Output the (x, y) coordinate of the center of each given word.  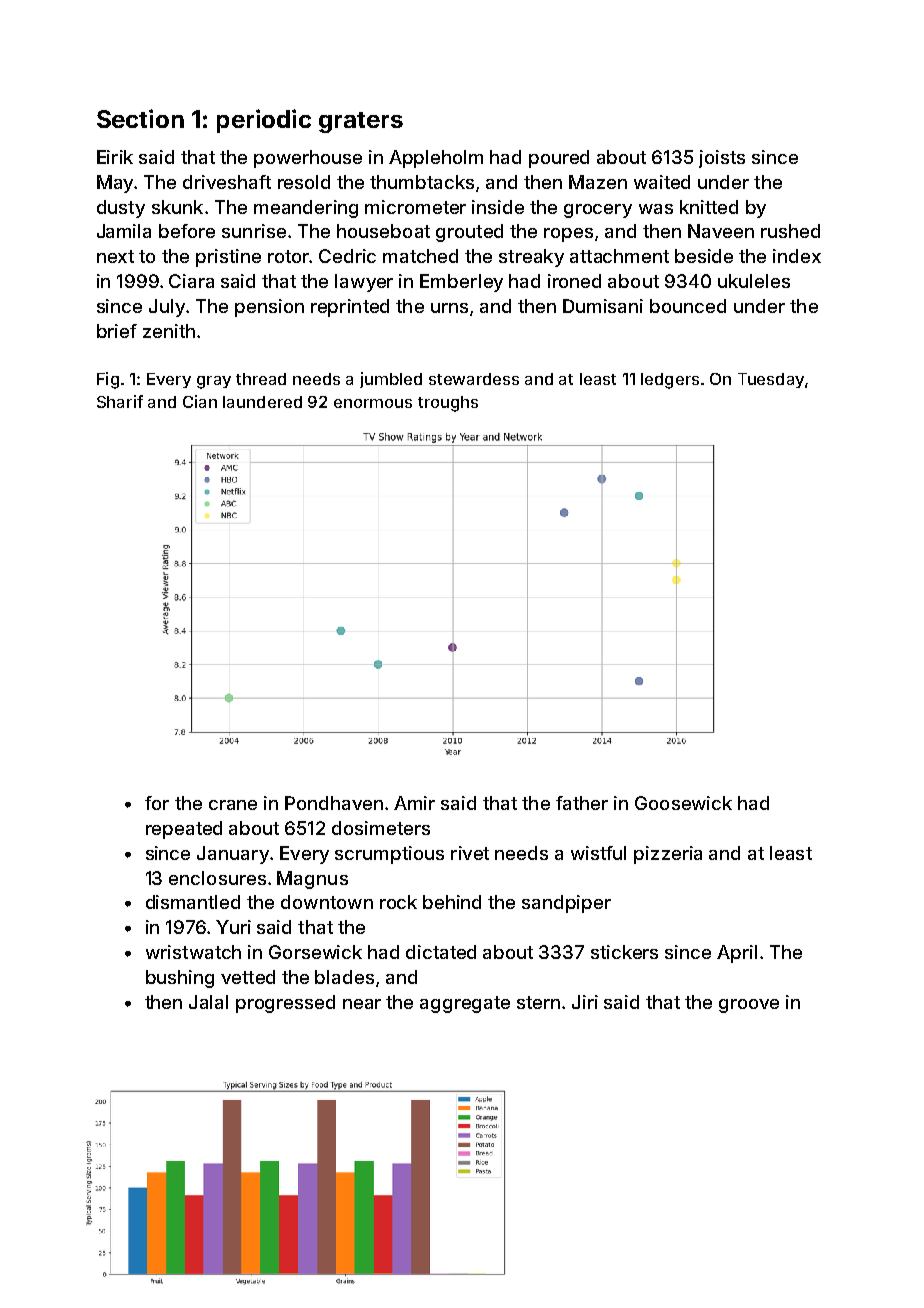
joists (722, 159)
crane (233, 805)
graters (361, 122)
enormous (373, 403)
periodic (264, 121)
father (582, 803)
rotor (288, 256)
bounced (688, 306)
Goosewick (683, 803)
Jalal (208, 1002)
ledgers (670, 381)
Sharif (120, 401)
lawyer (364, 283)
